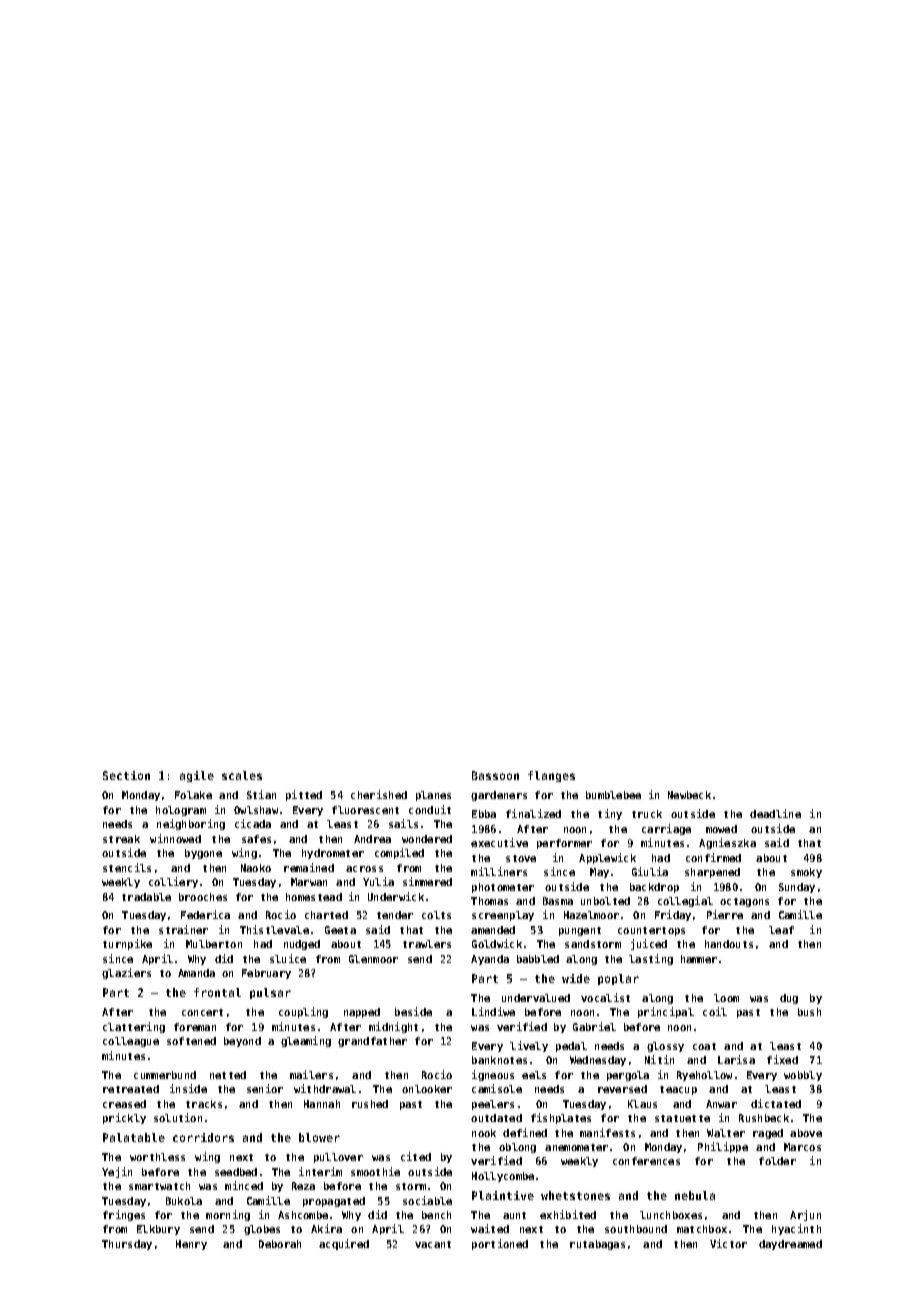 The width and height of the screenshot is (924, 1308). Describe the element at coordinates (242, 775) in the screenshot. I see `scales` at that location.
